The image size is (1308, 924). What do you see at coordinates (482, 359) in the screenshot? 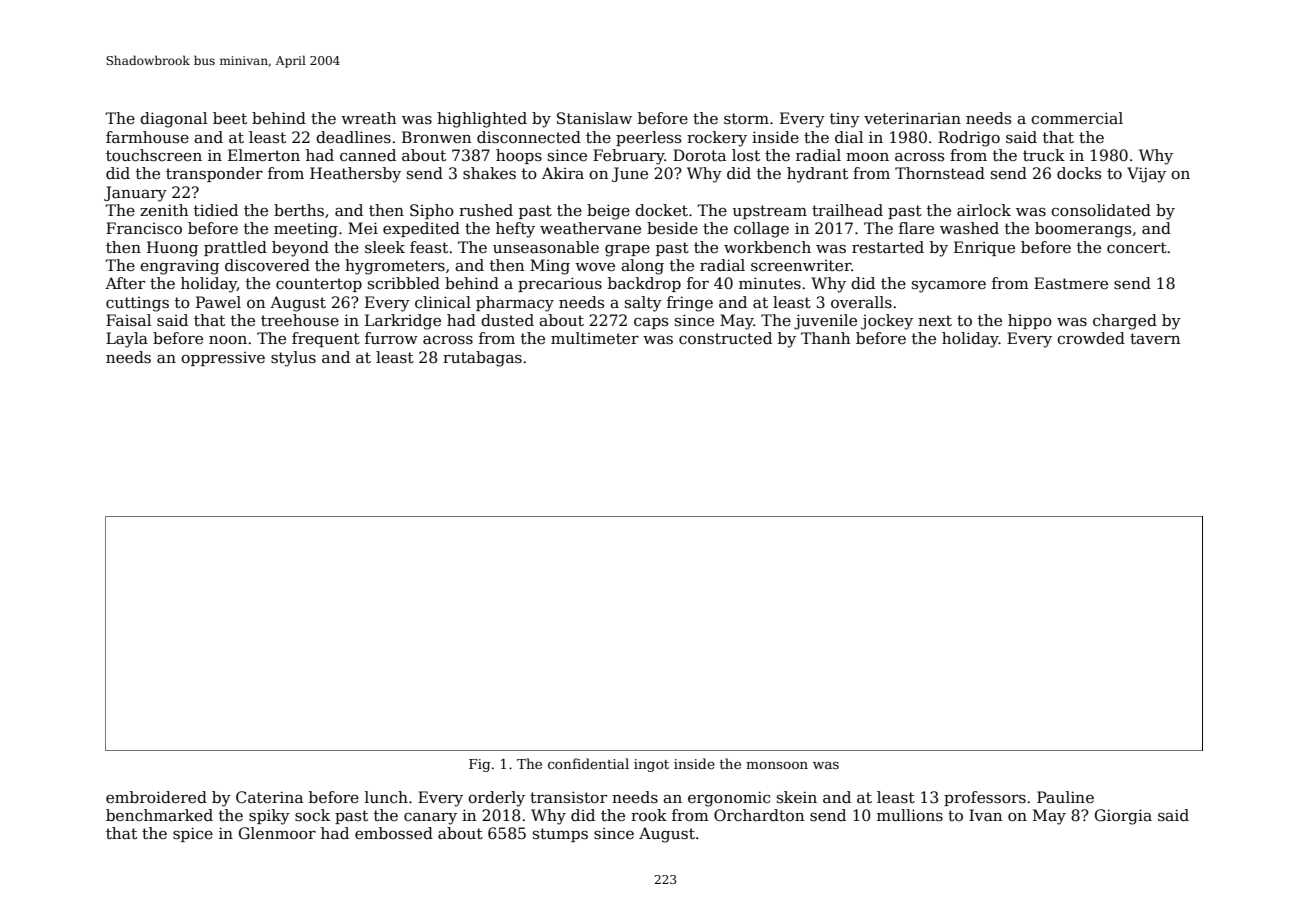
I see `rutabagas` at bounding box center [482, 359].
